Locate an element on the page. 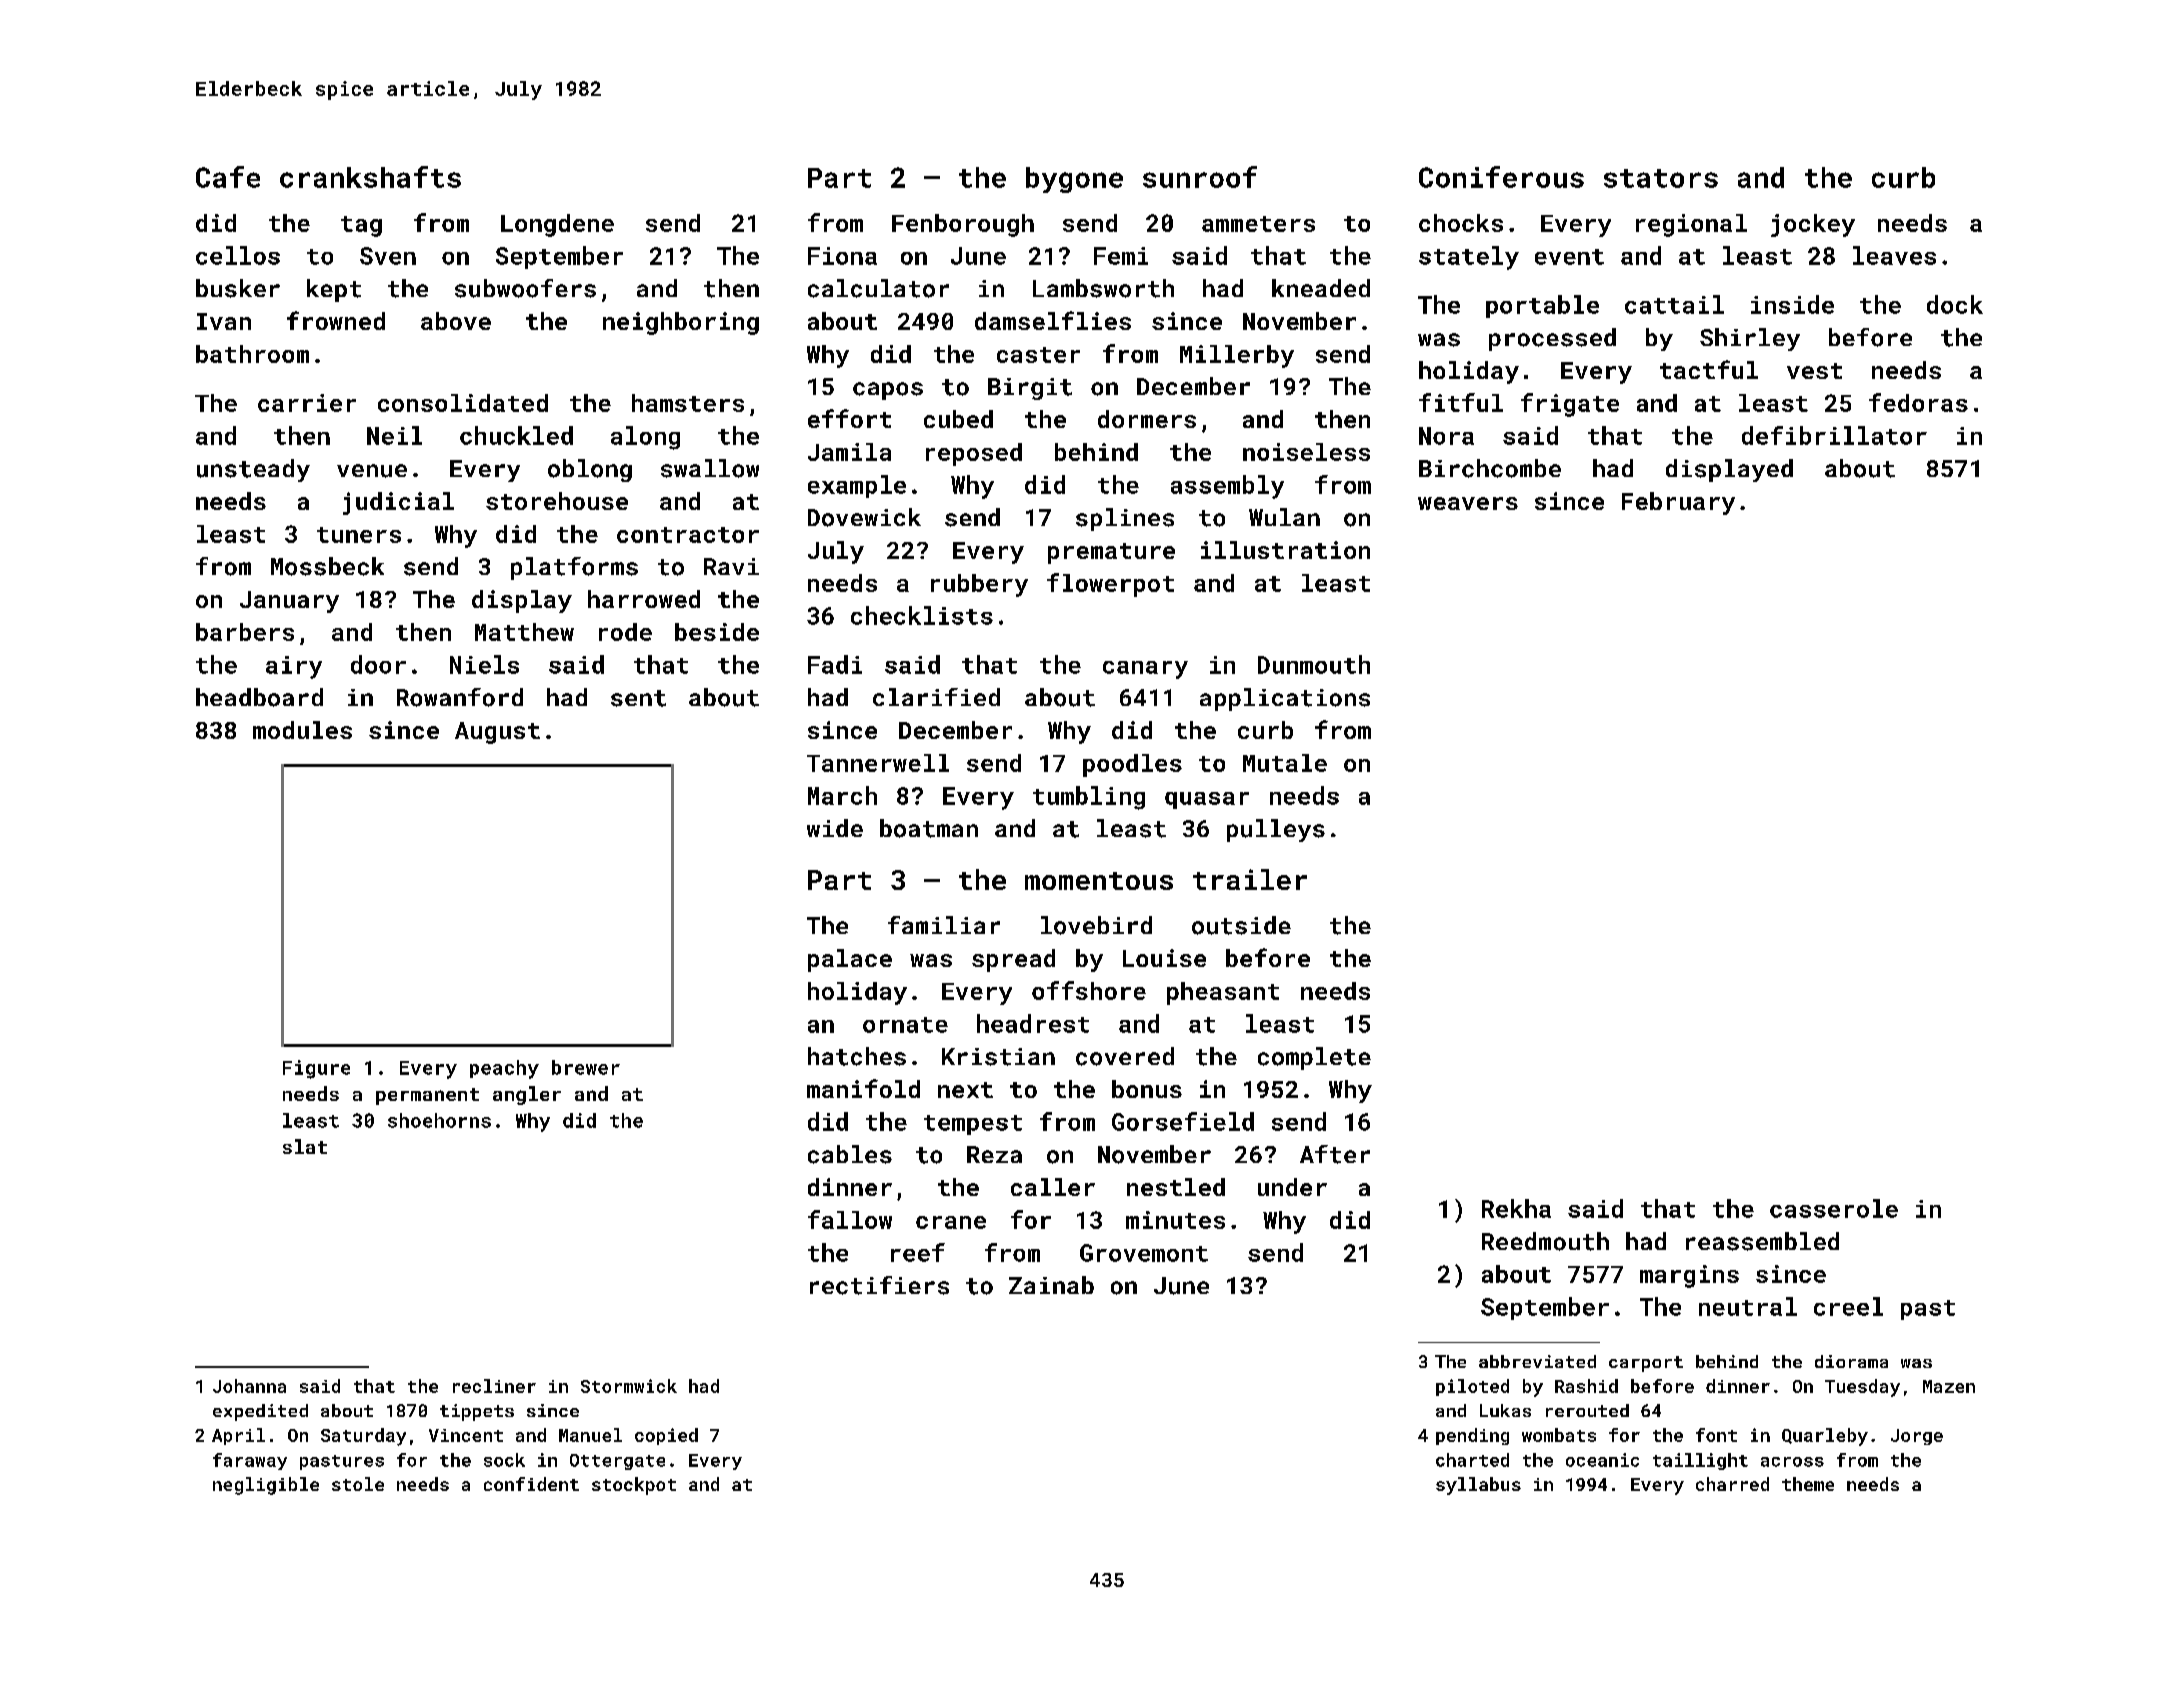 The image size is (2178, 1683). caller is located at coordinates (1053, 1187).
